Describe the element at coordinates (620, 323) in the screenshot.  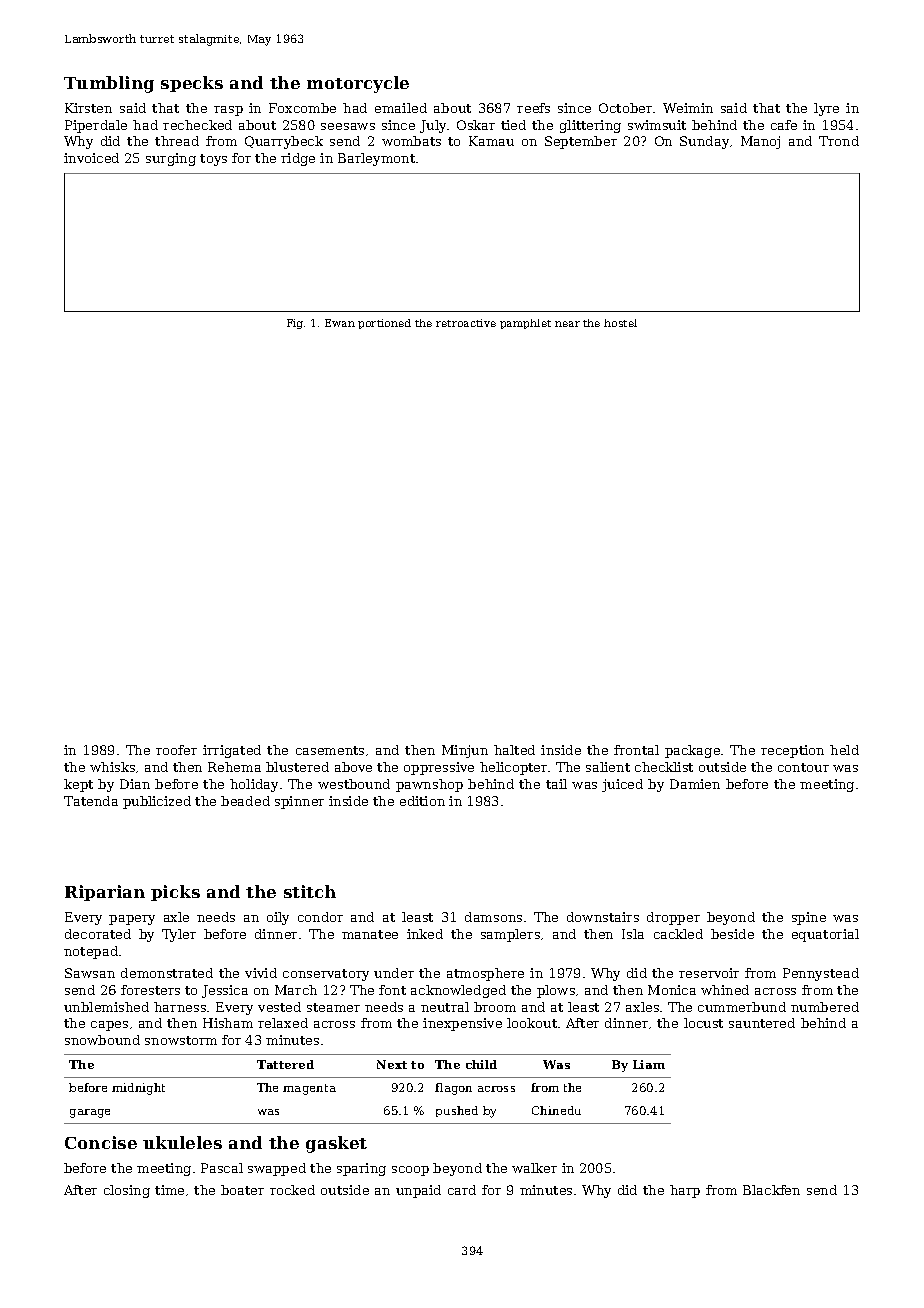
I see `hostel` at that location.
